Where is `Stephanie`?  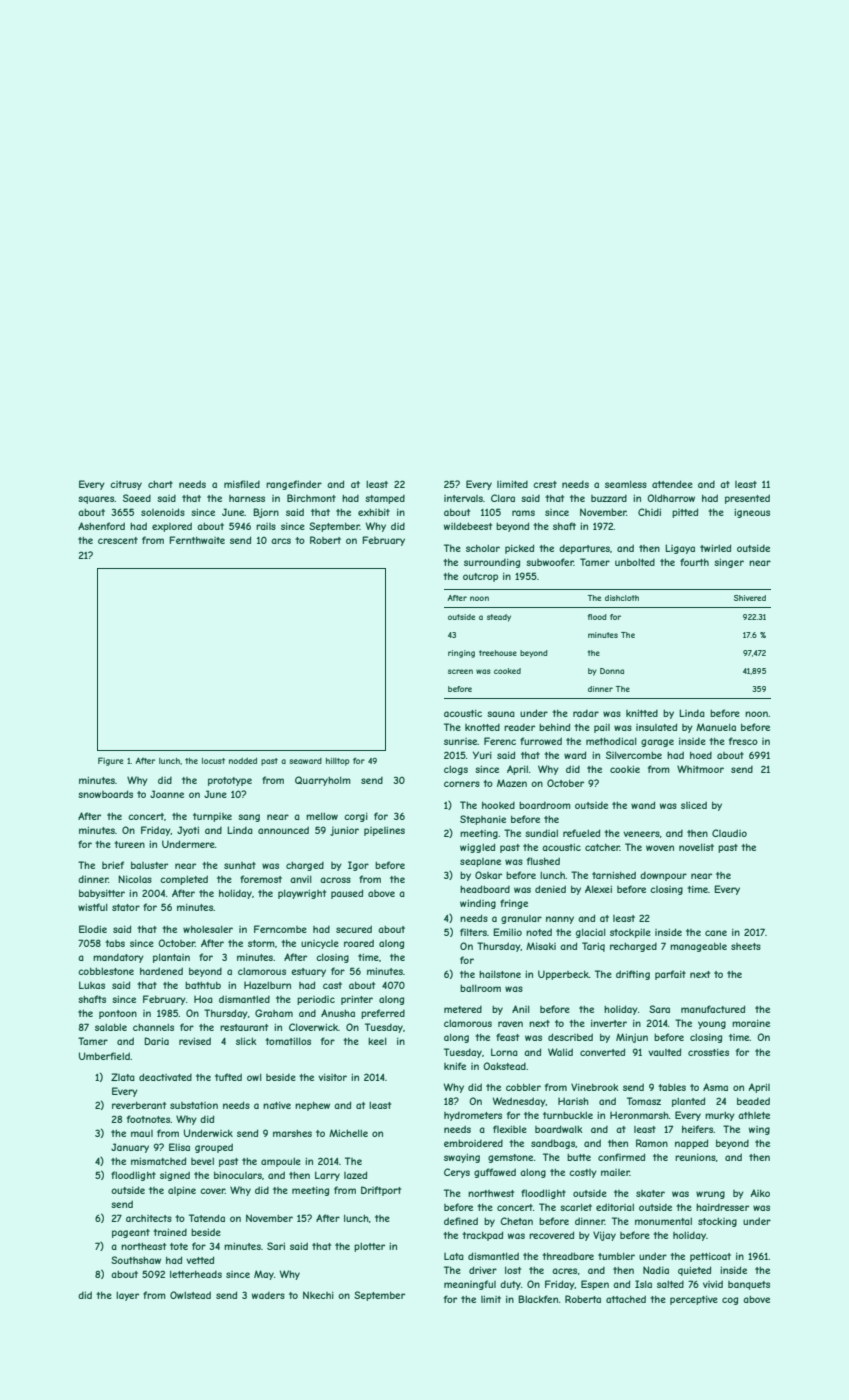
Stephanie is located at coordinates (483, 820).
